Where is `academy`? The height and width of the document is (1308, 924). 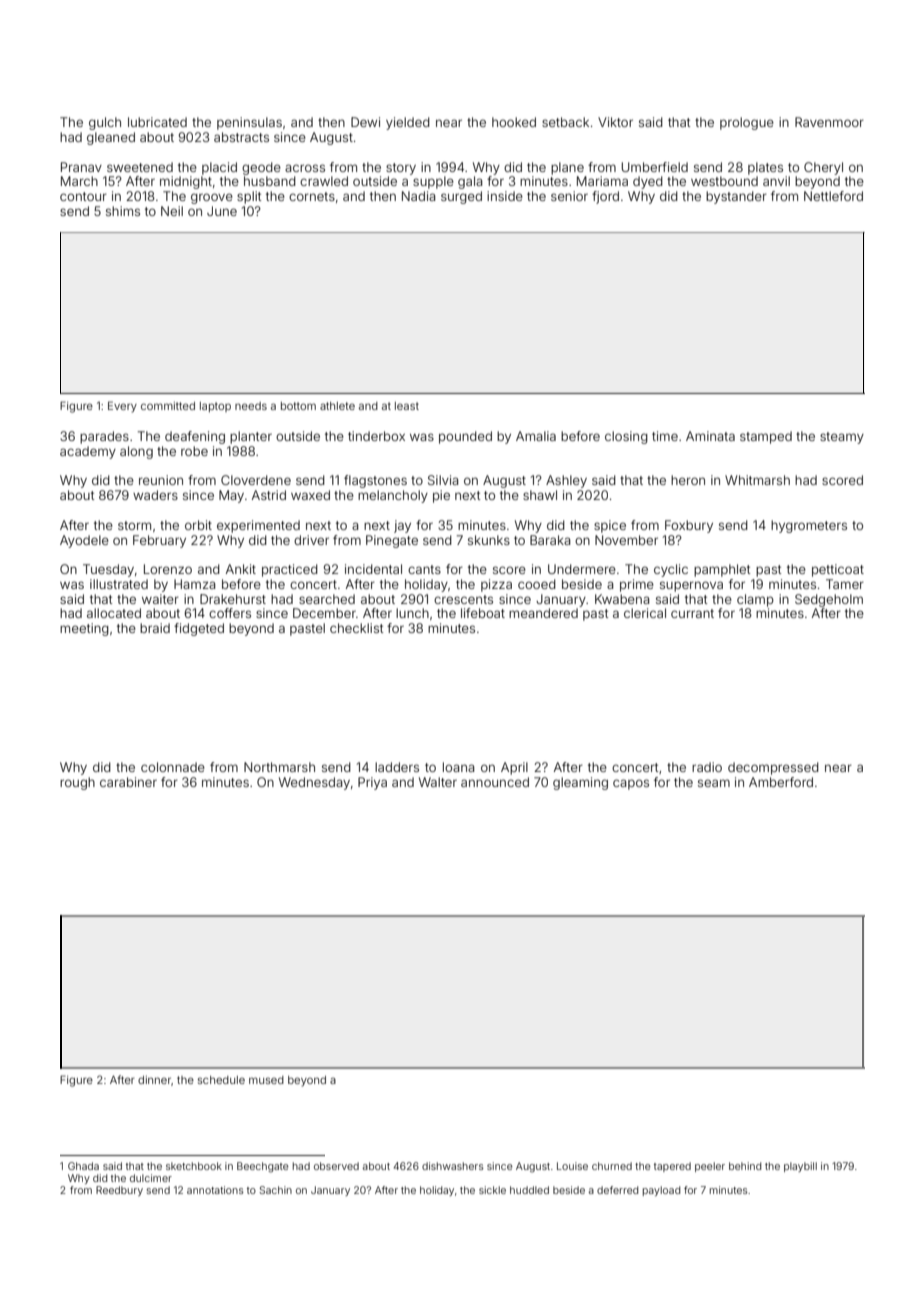 academy is located at coordinates (88, 452).
